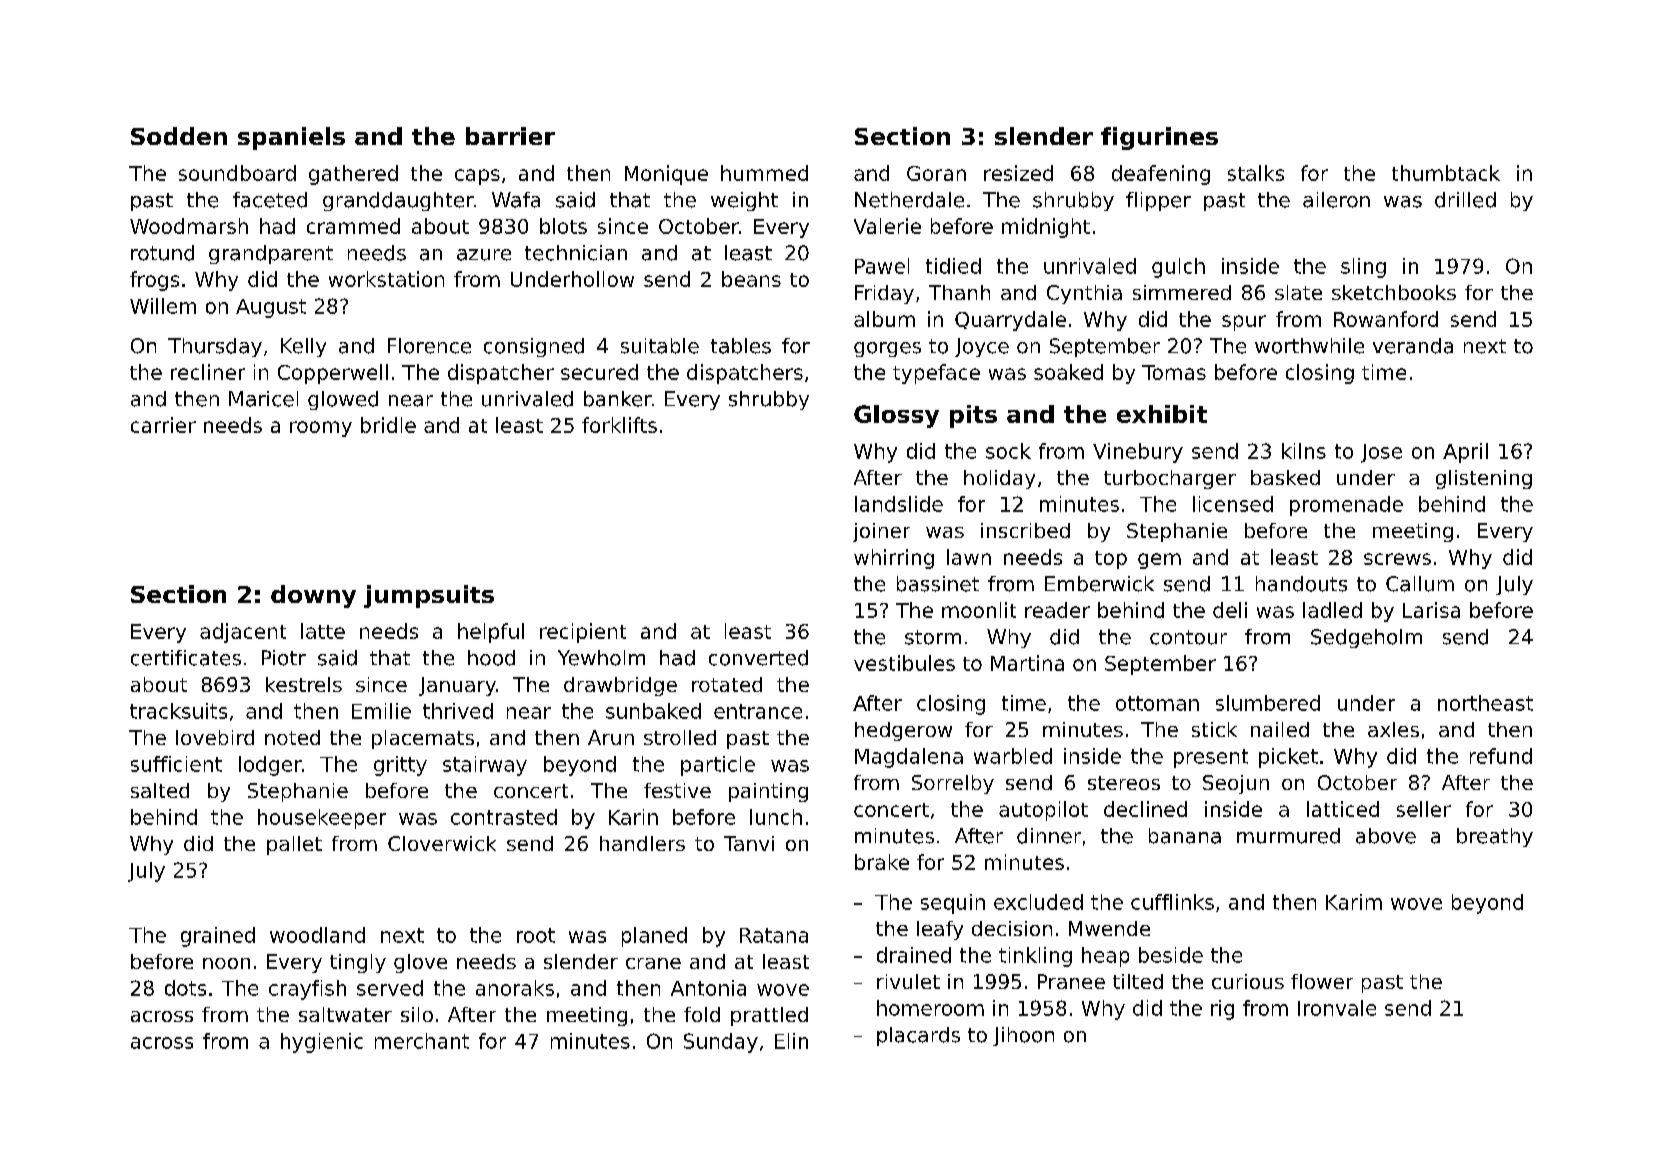 The height and width of the document is (1176, 1663). What do you see at coordinates (1394, 292) in the document?
I see `sketchbooks` at bounding box center [1394, 292].
